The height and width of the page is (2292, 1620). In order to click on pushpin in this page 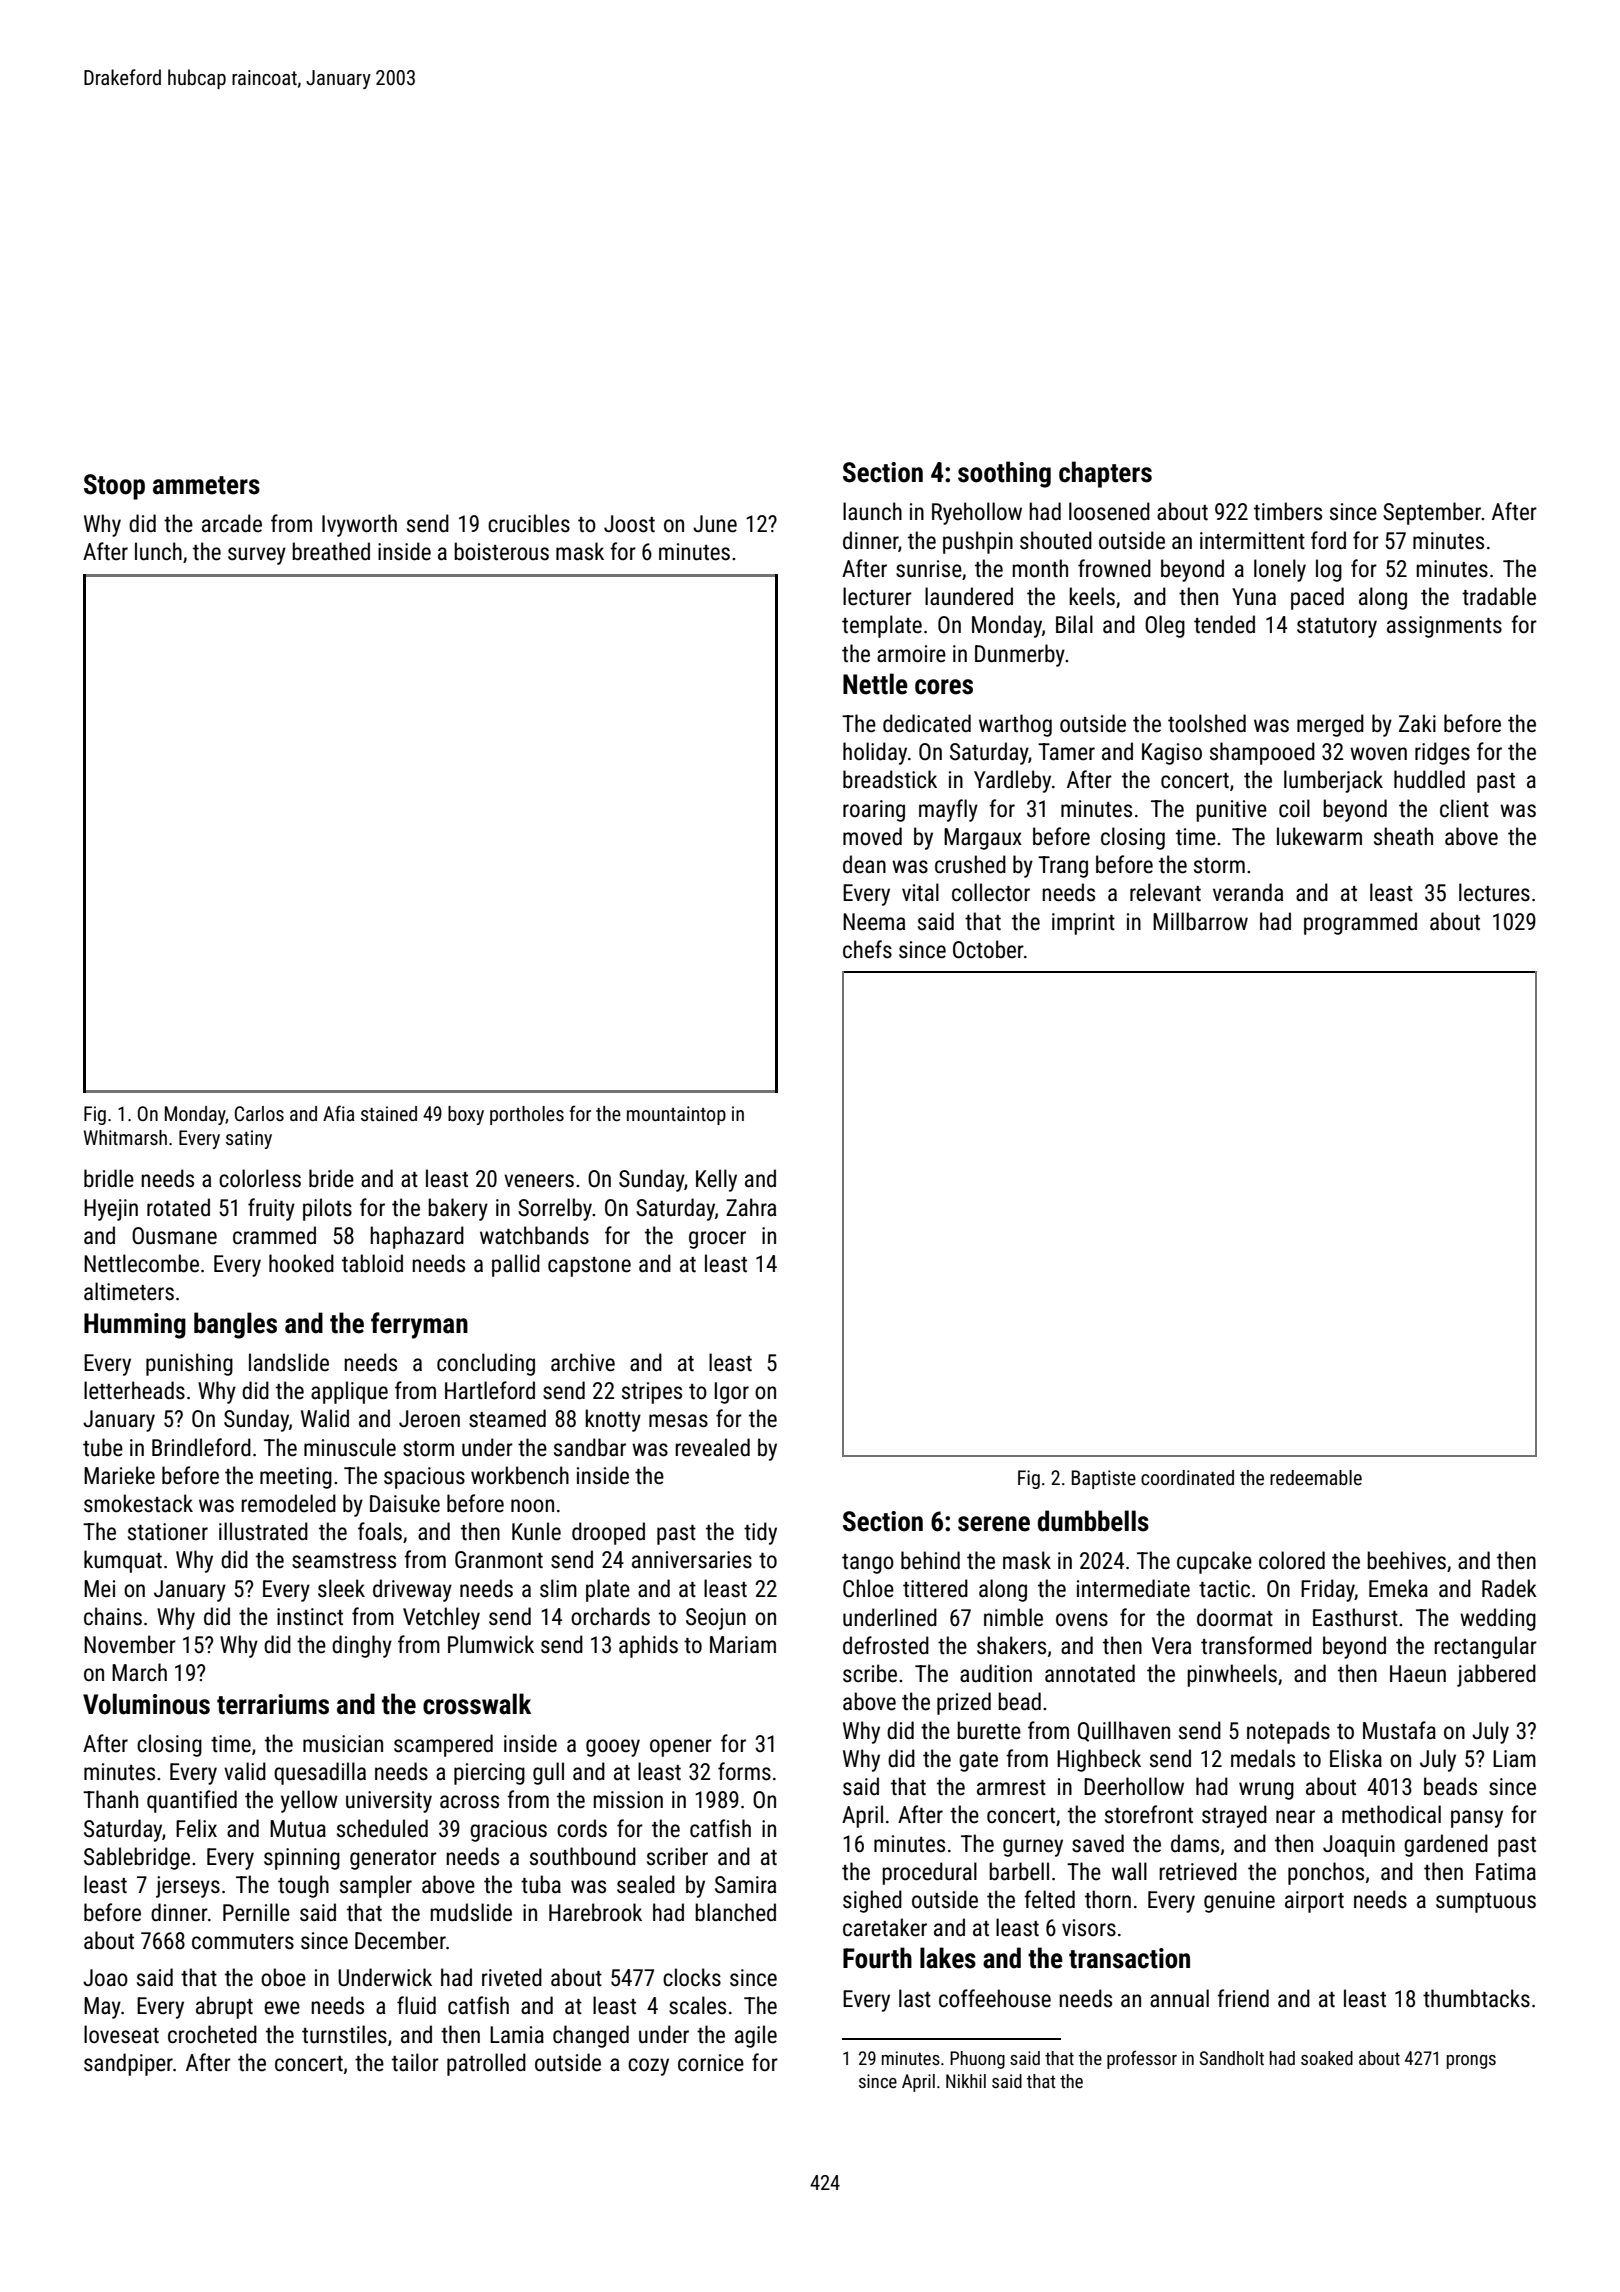, I will do `click(978, 542)`.
